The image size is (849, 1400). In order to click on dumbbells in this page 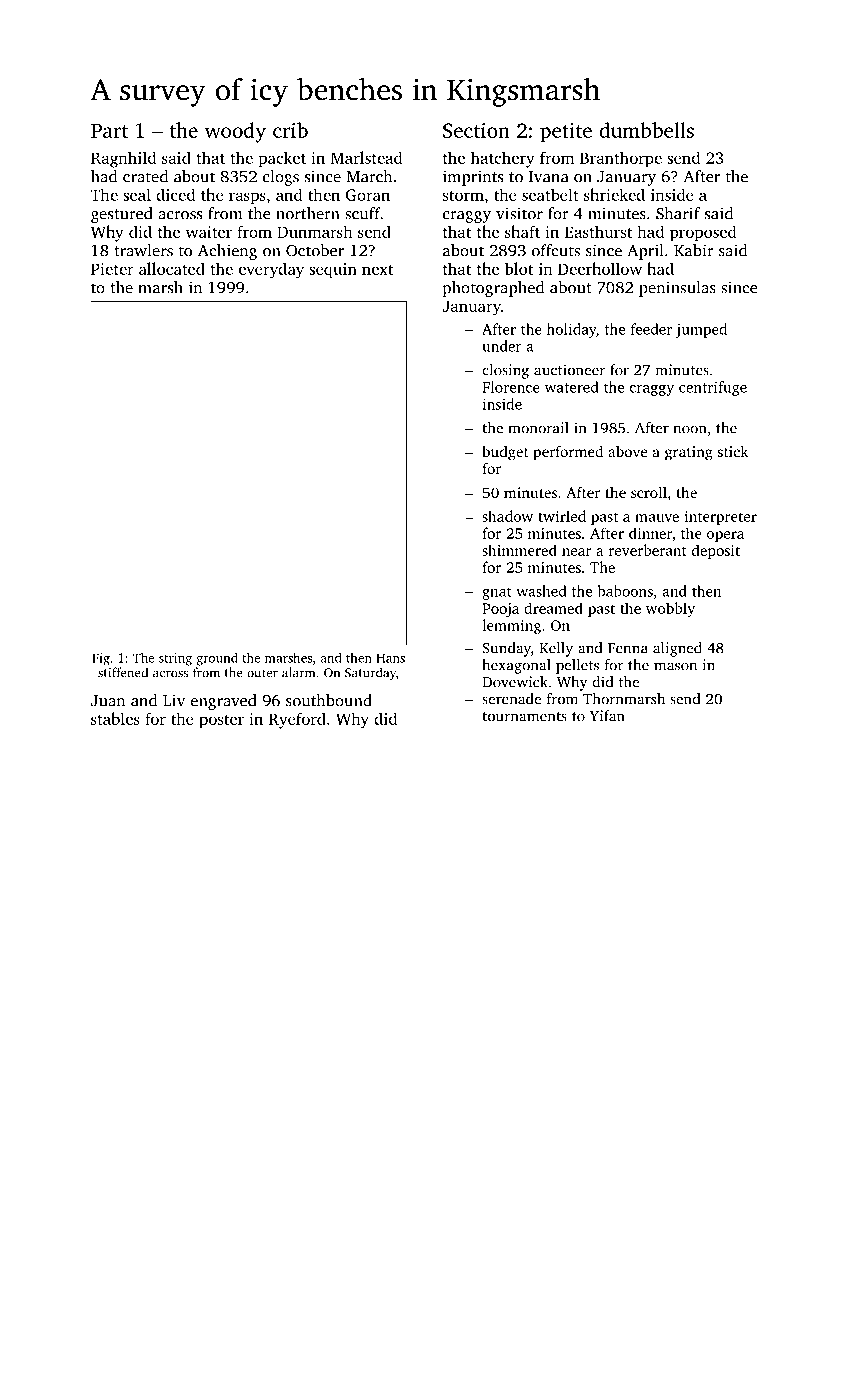, I will do `click(646, 130)`.
